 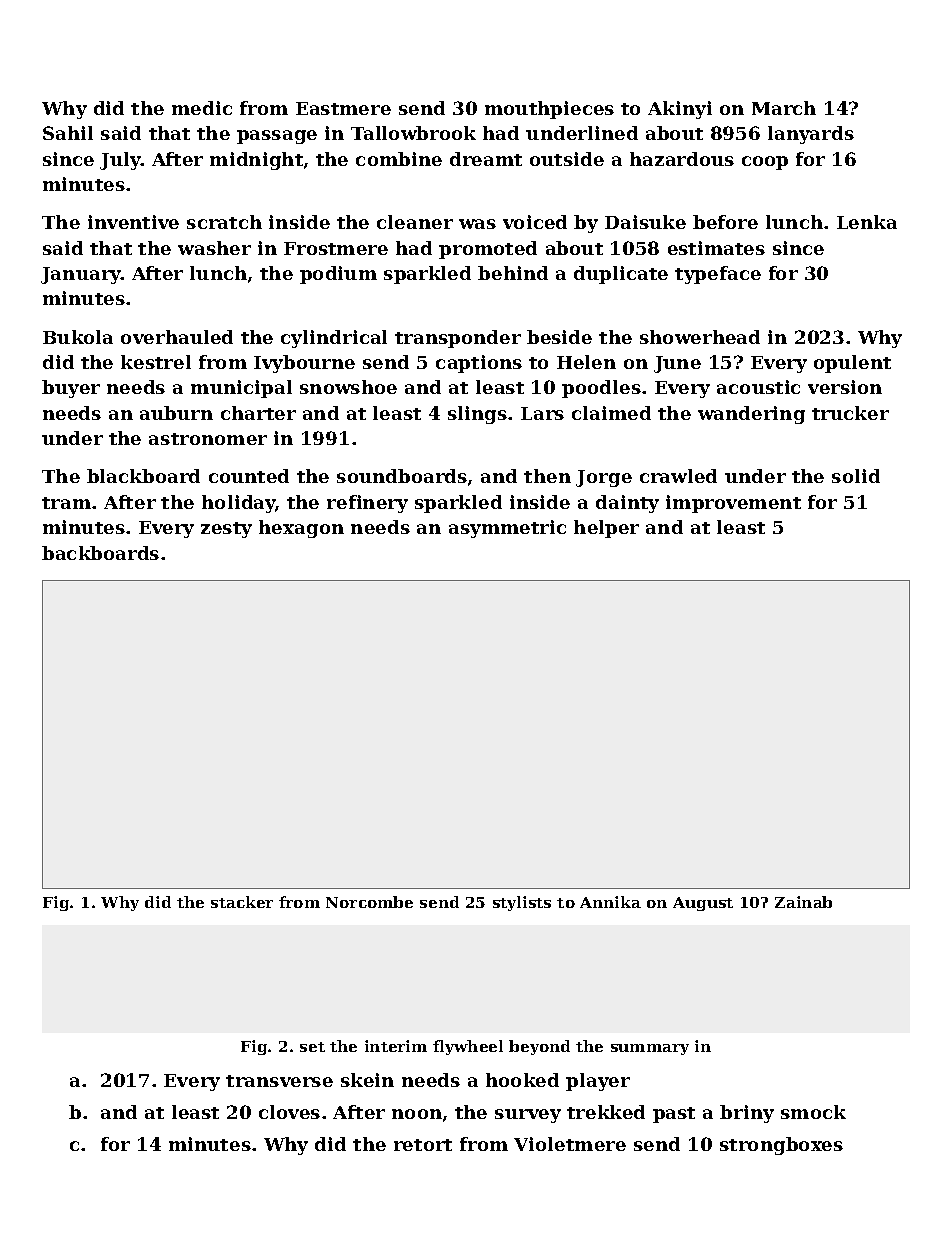 What do you see at coordinates (289, 1112) in the screenshot?
I see `cloves` at bounding box center [289, 1112].
